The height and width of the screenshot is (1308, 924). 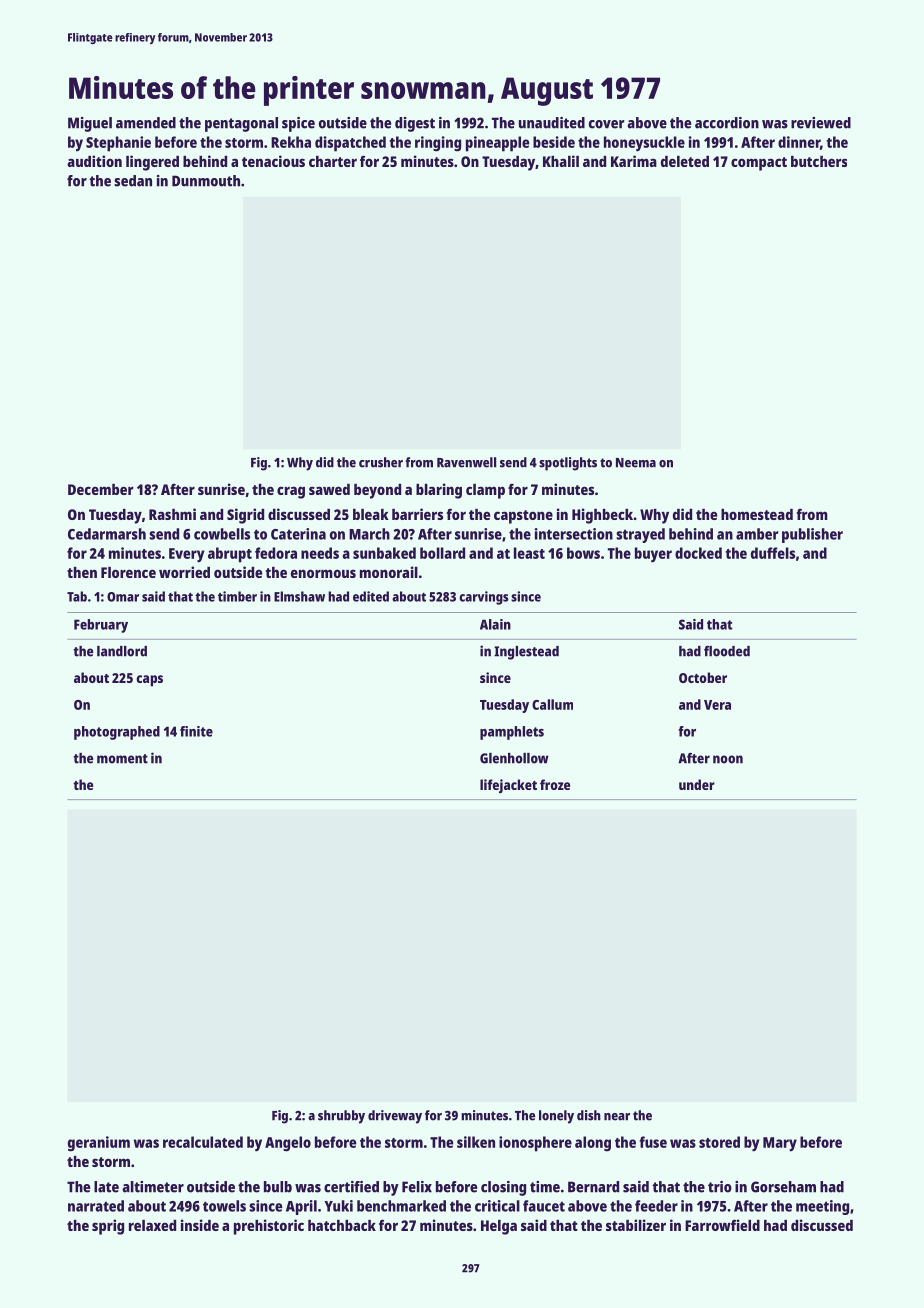 What do you see at coordinates (728, 759) in the screenshot?
I see `noon` at bounding box center [728, 759].
